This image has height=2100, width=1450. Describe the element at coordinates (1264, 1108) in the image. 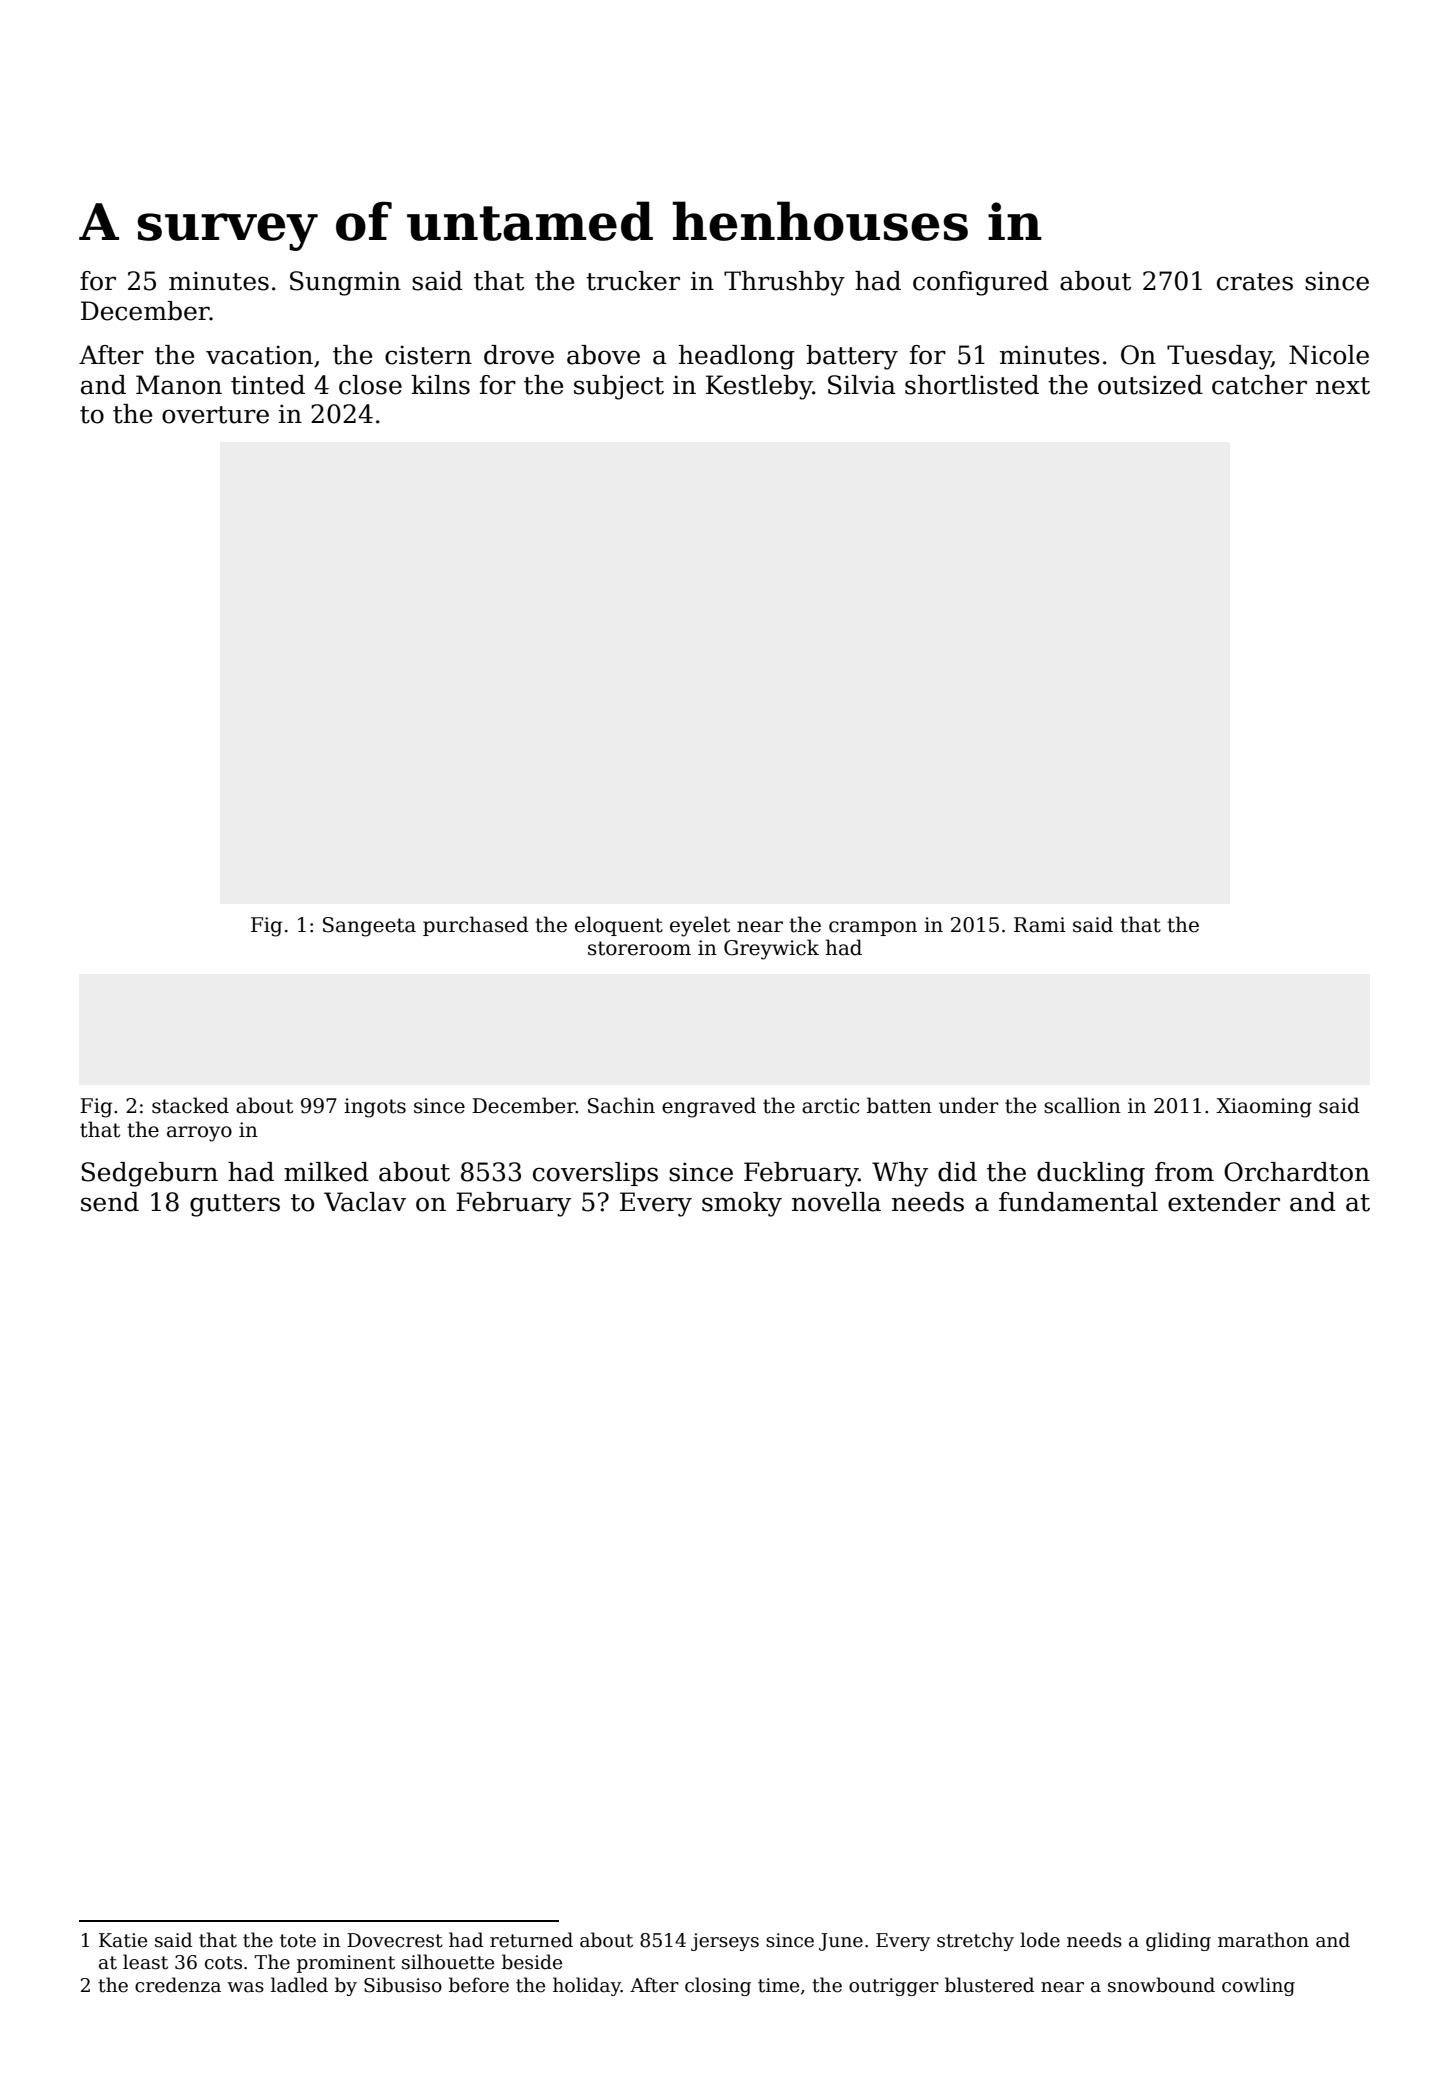

I see `Xiaoming` at that location.
